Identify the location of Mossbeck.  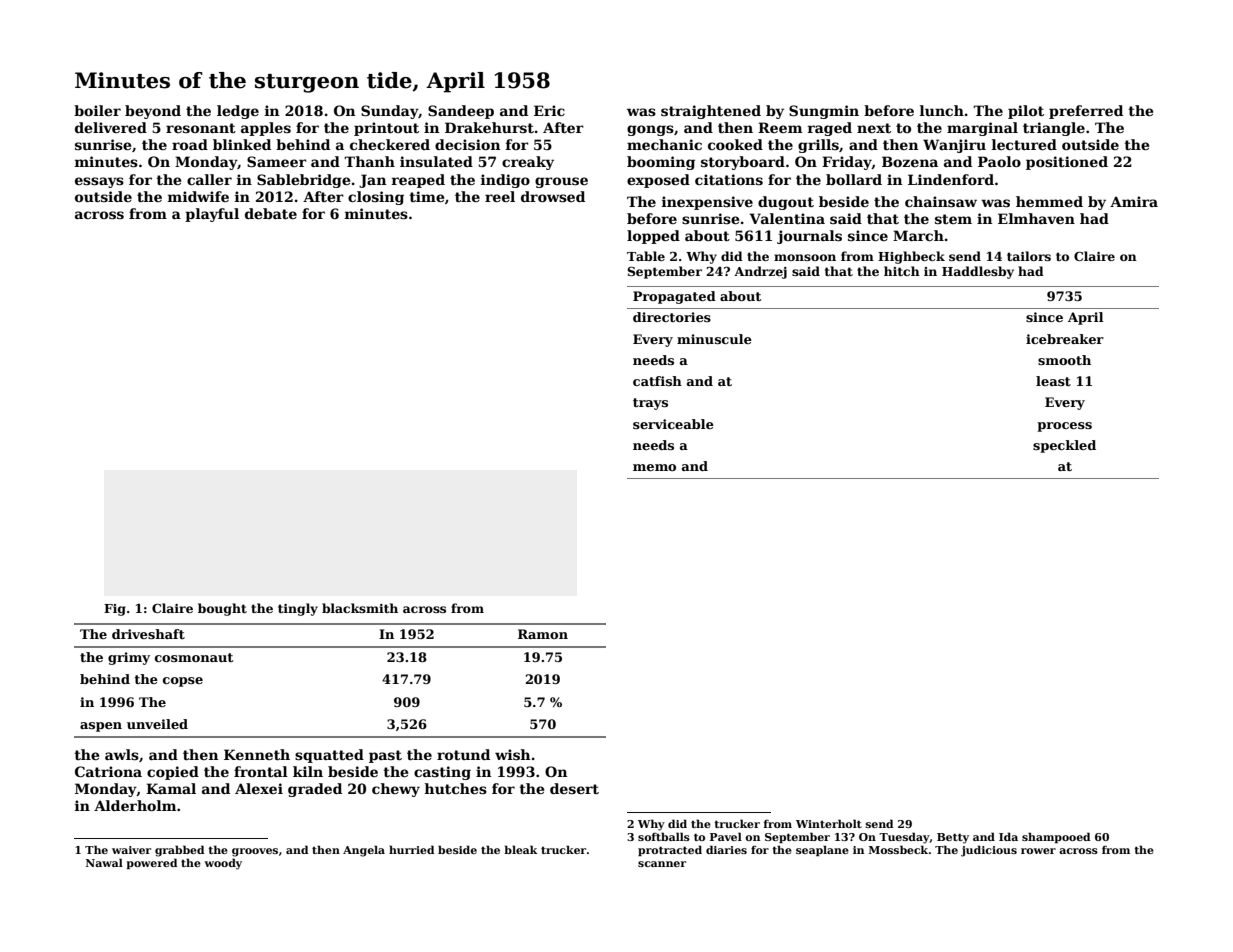
(898, 849).
